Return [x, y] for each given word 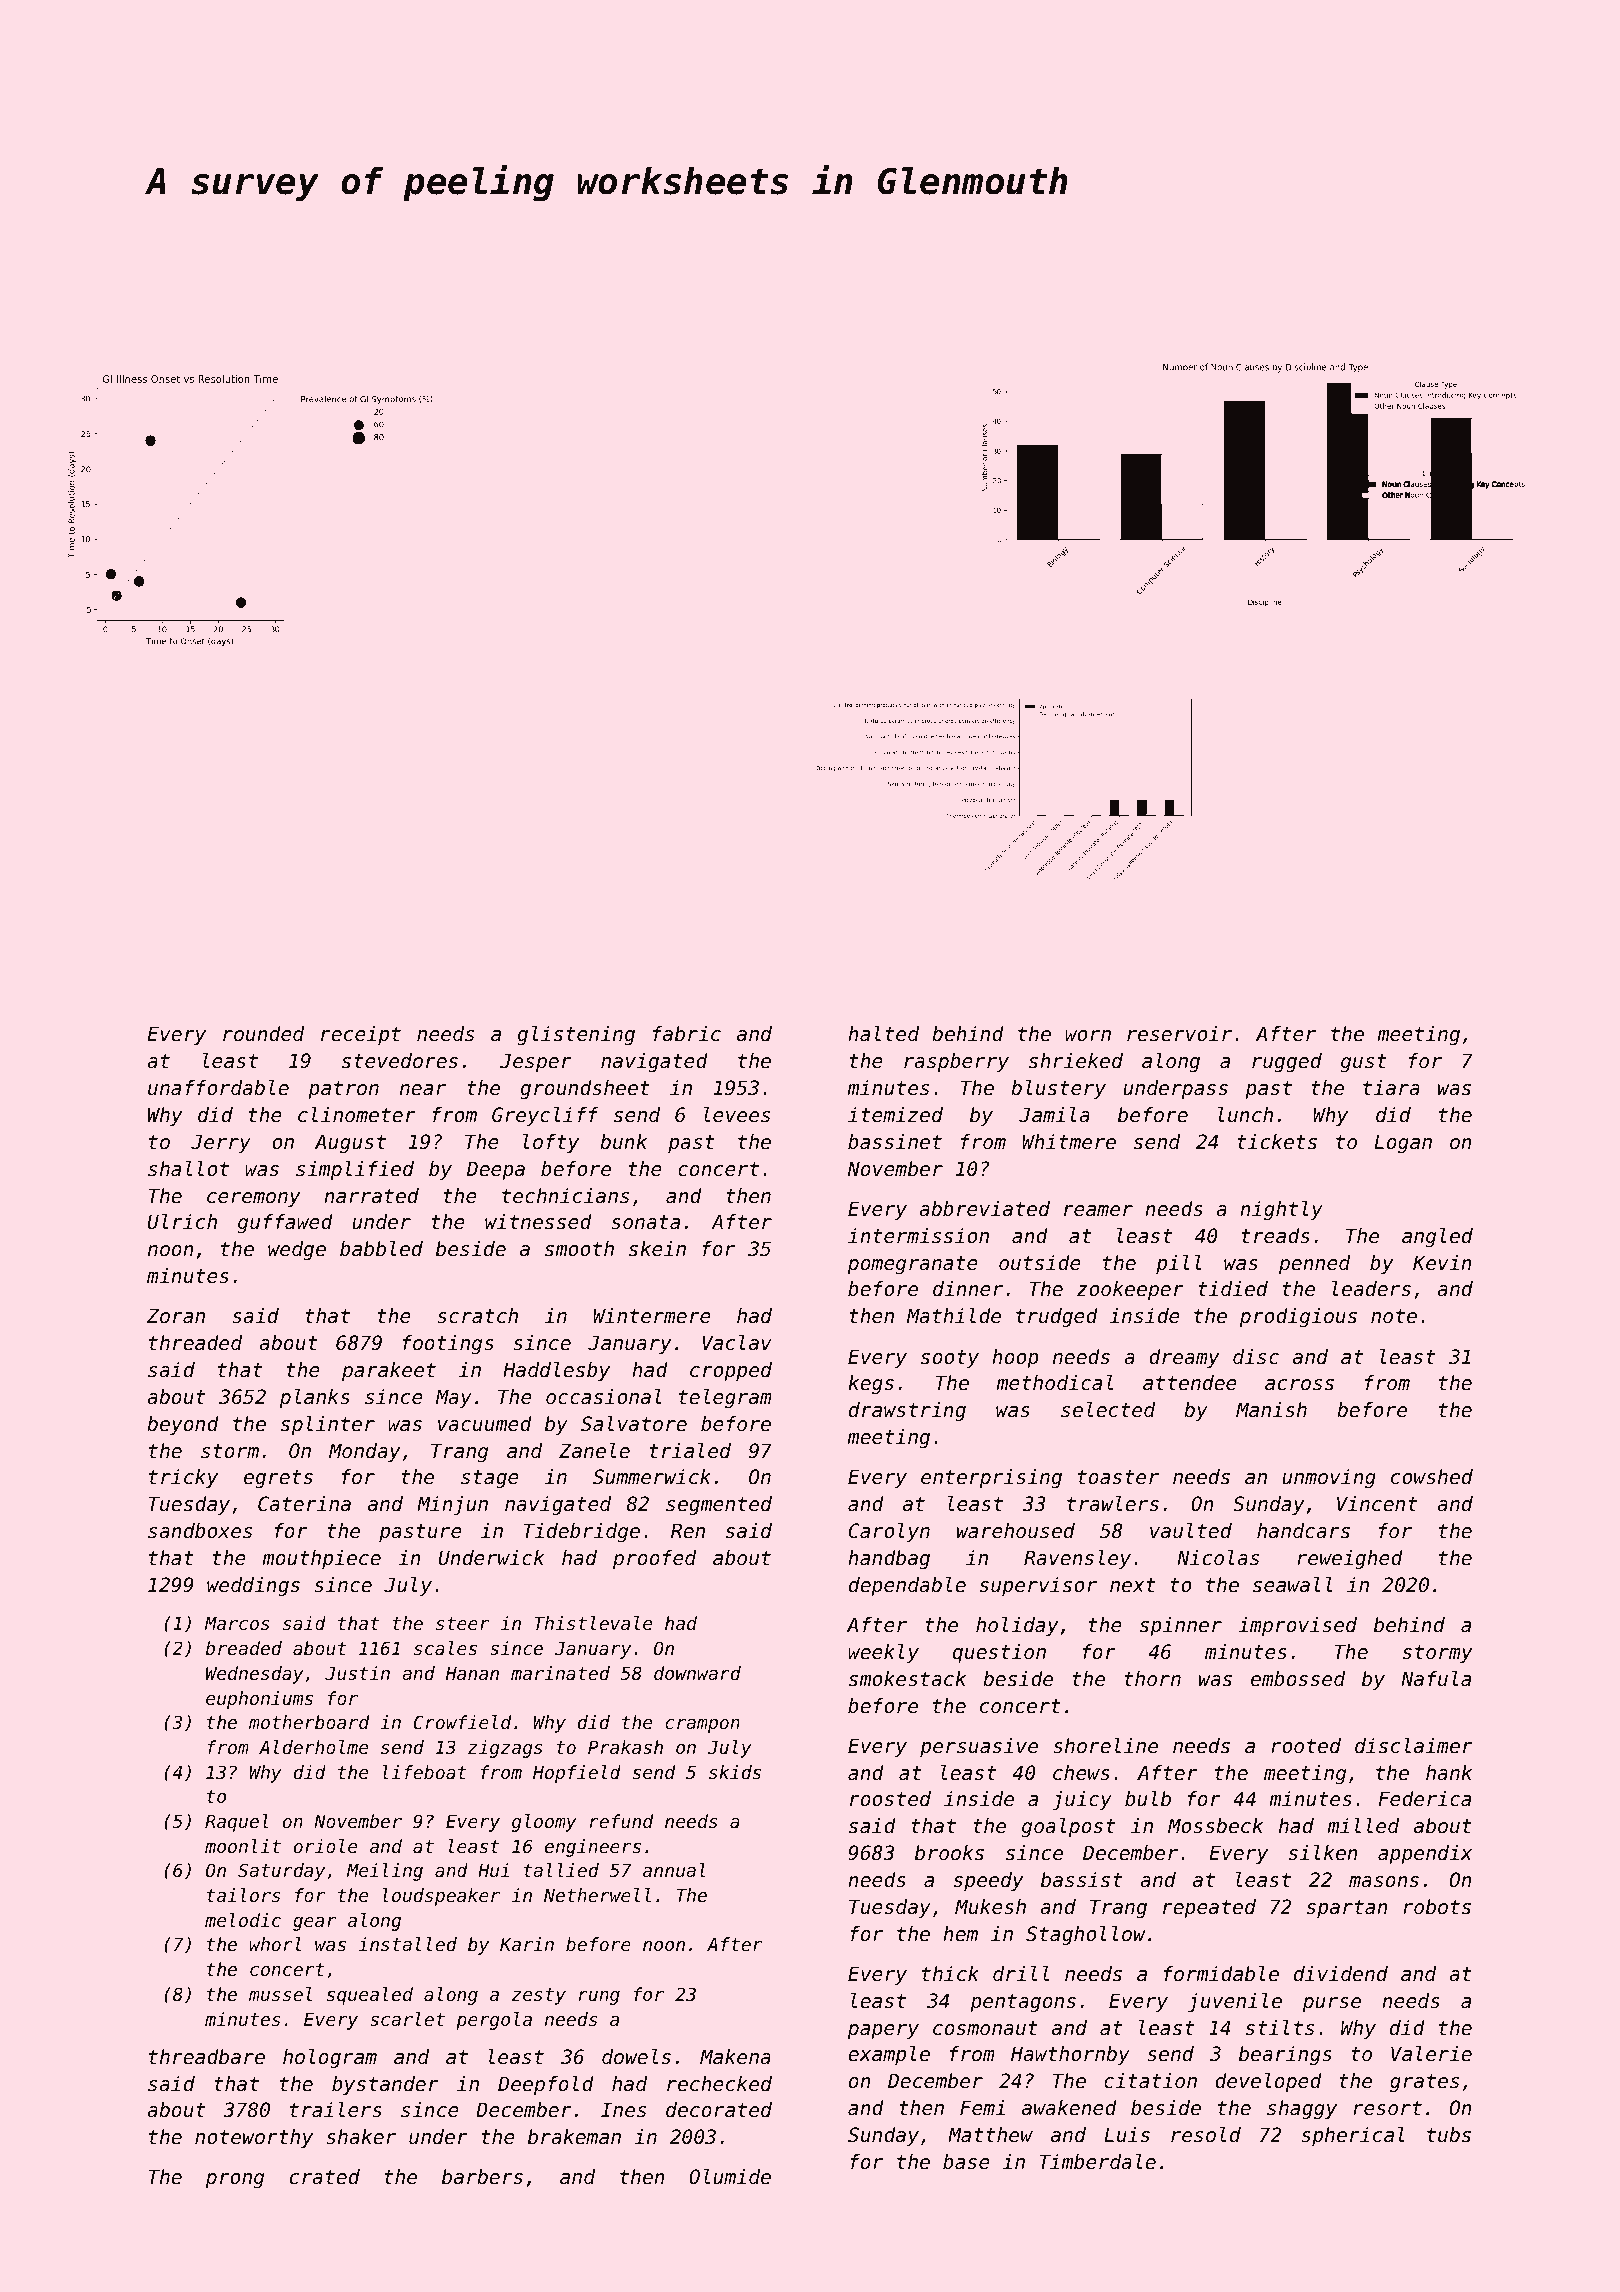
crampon [702, 1726]
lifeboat [425, 1772]
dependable [907, 1586]
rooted [1306, 1746]
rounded [263, 1034]
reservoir [1179, 1034]
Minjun [452, 1505]
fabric [687, 1034]
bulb [1148, 1798]
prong [235, 2180]
